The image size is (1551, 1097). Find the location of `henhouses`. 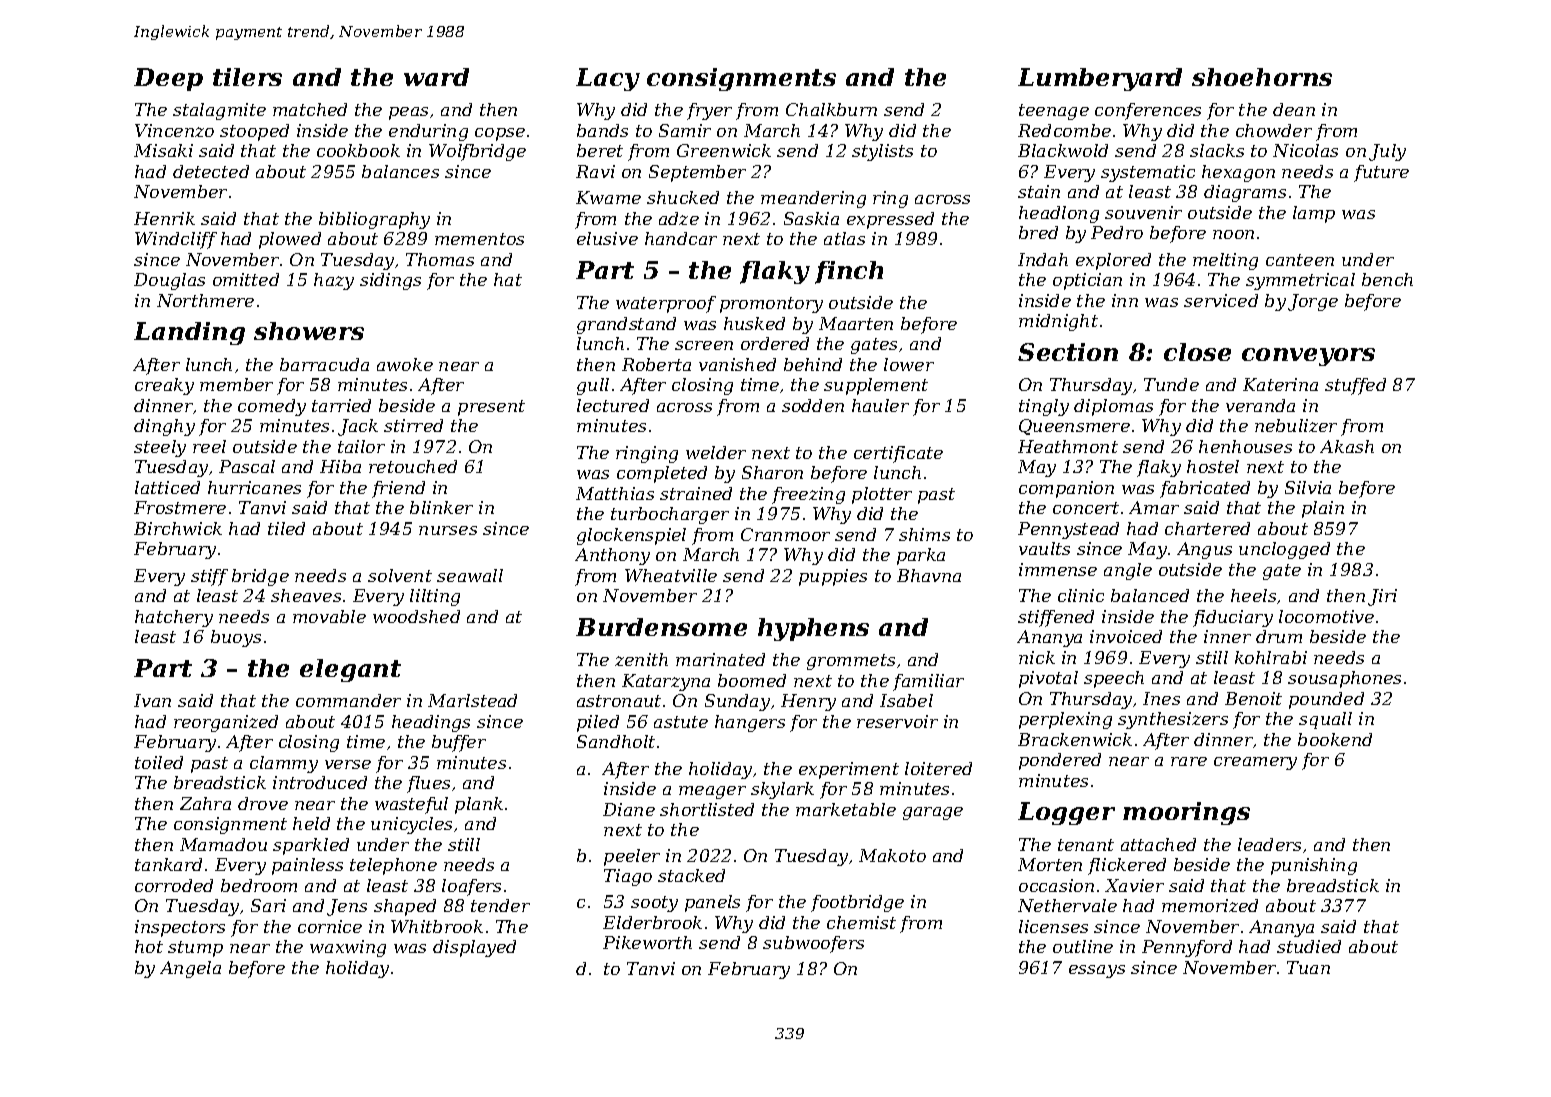

henhouses is located at coordinates (1245, 446).
